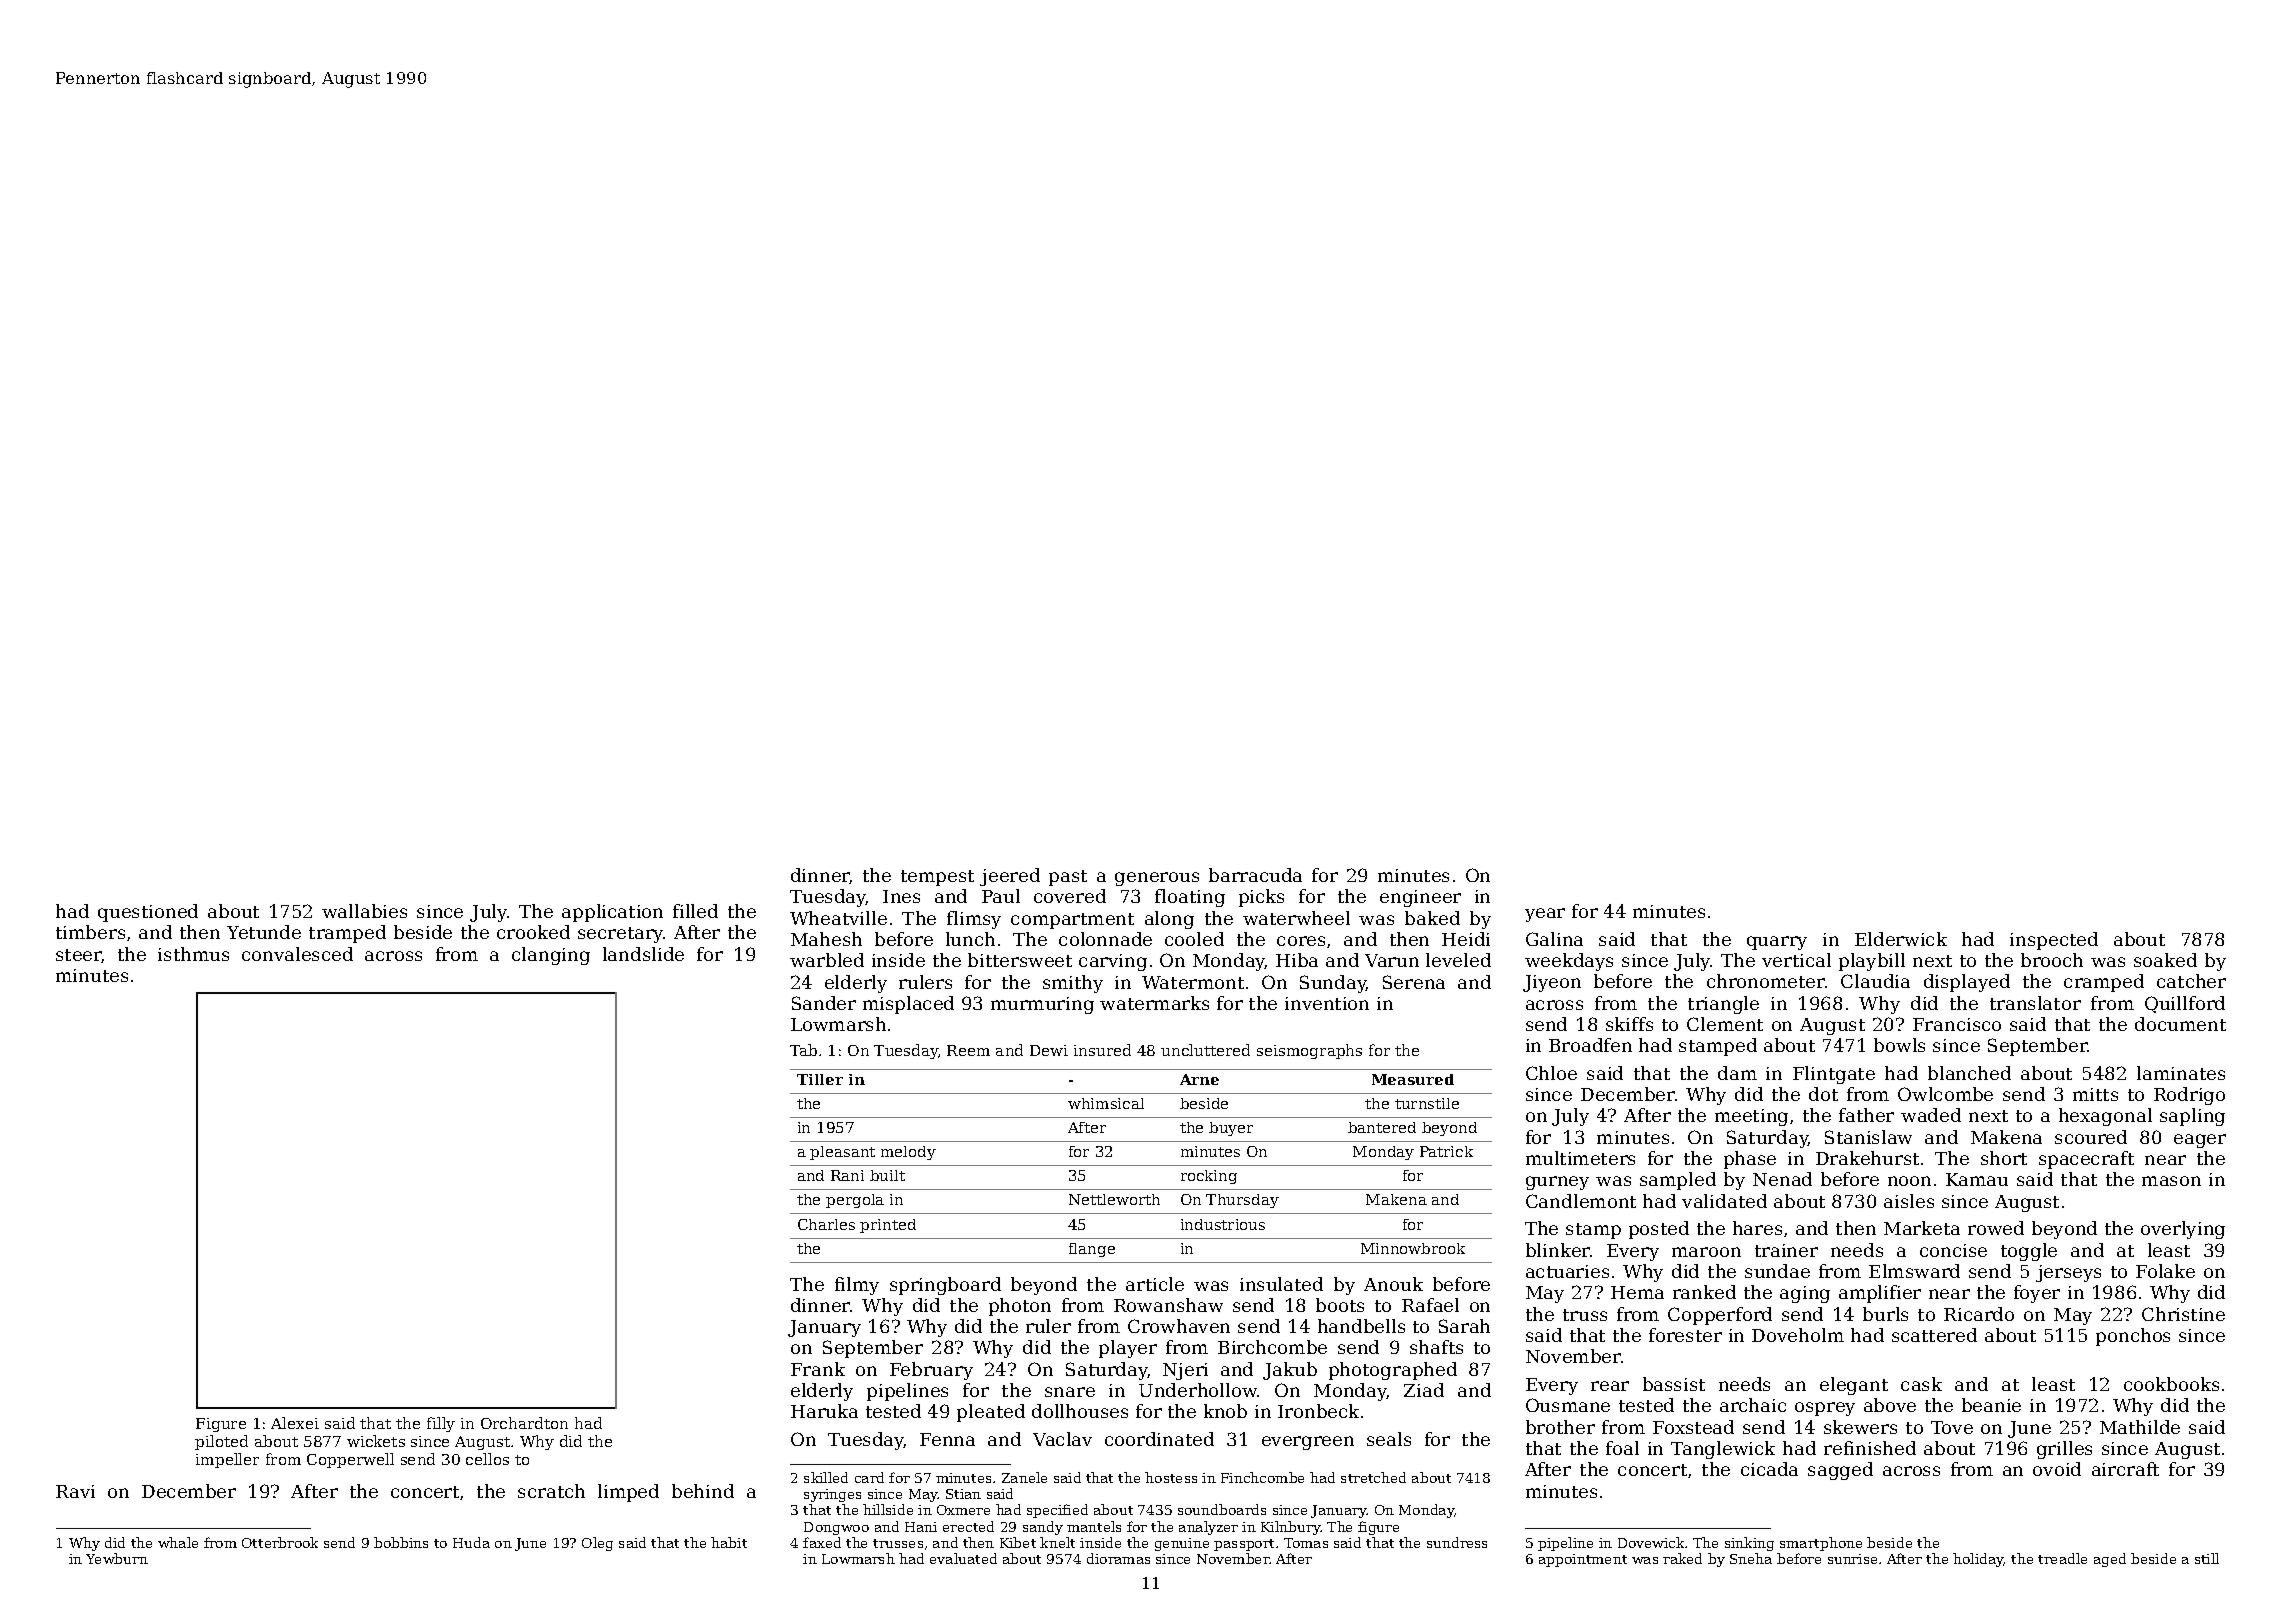  What do you see at coordinates (963, 1558) in the screenshot?
I see `evaluated` at bounding box center [963, 1558].
